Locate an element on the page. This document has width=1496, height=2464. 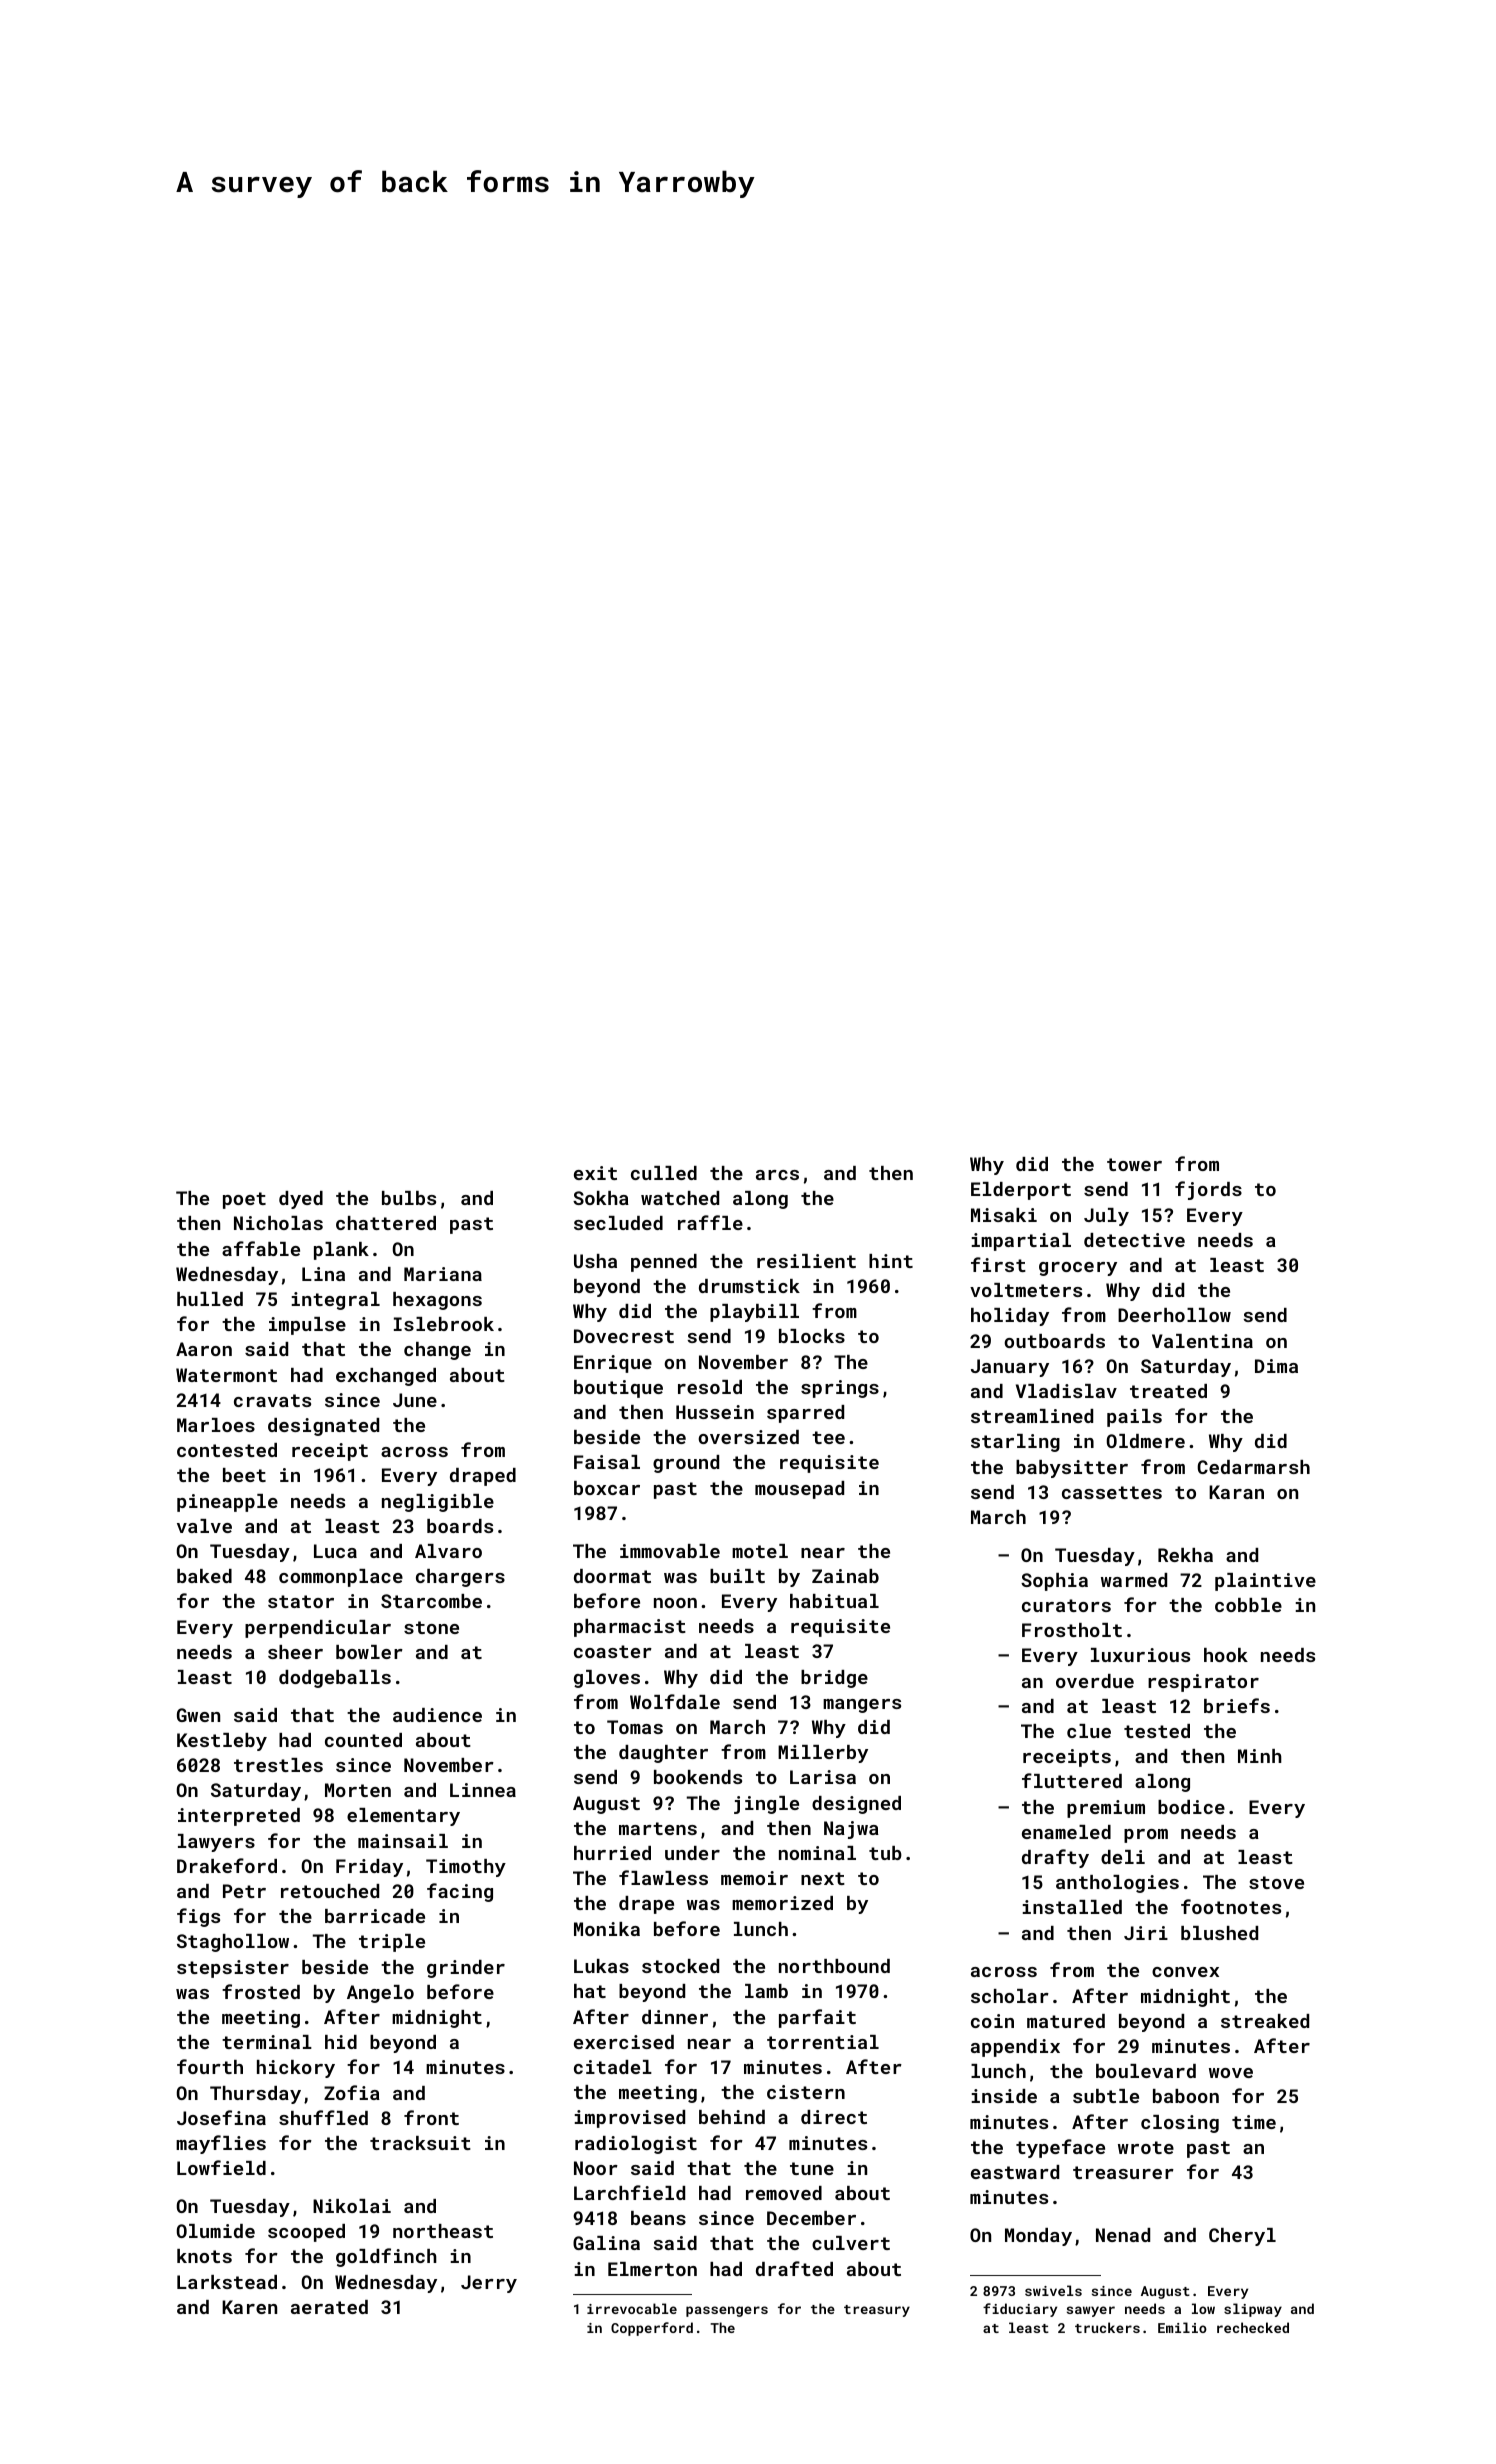
briefs is located at coordinates (1237, 1705).
